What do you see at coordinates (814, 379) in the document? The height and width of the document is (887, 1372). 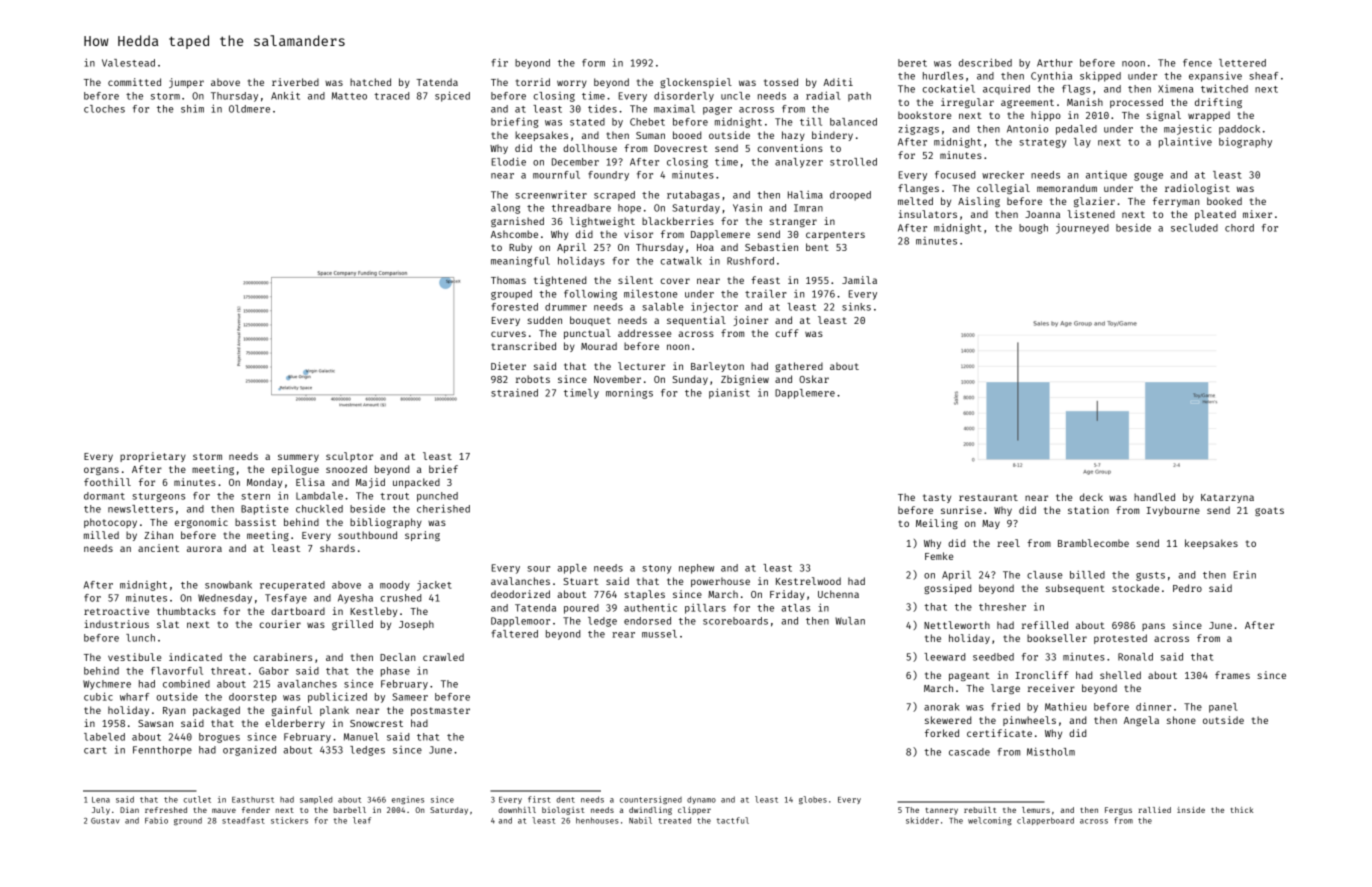 I see `Oskar` at bounding box center [814, 379].
